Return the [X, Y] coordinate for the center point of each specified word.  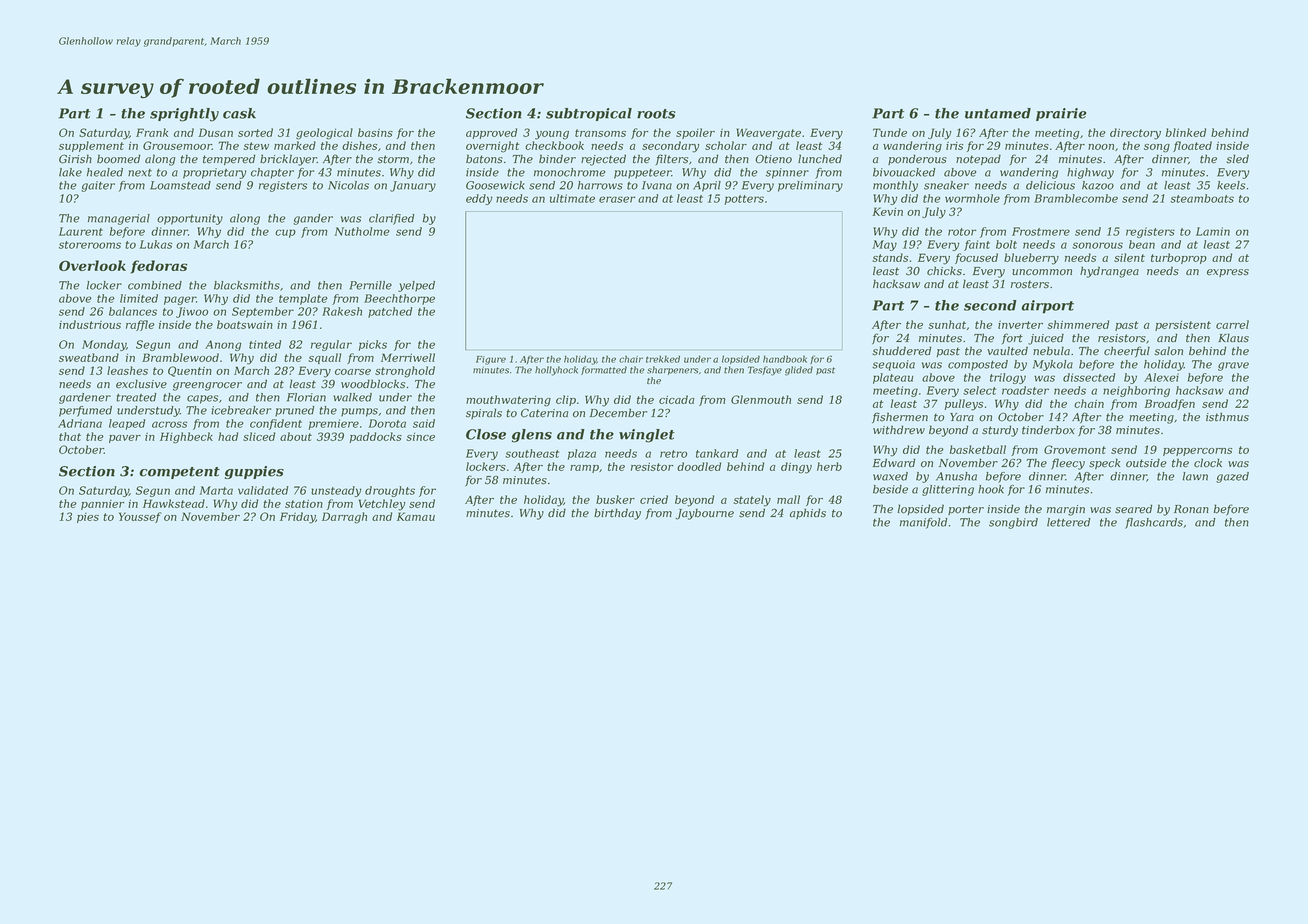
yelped [416, 286]
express [1228, 273]
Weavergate [768, 134]
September [263, 312]
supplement [91, 146]
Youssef [140, 517]
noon [1101, 147]
